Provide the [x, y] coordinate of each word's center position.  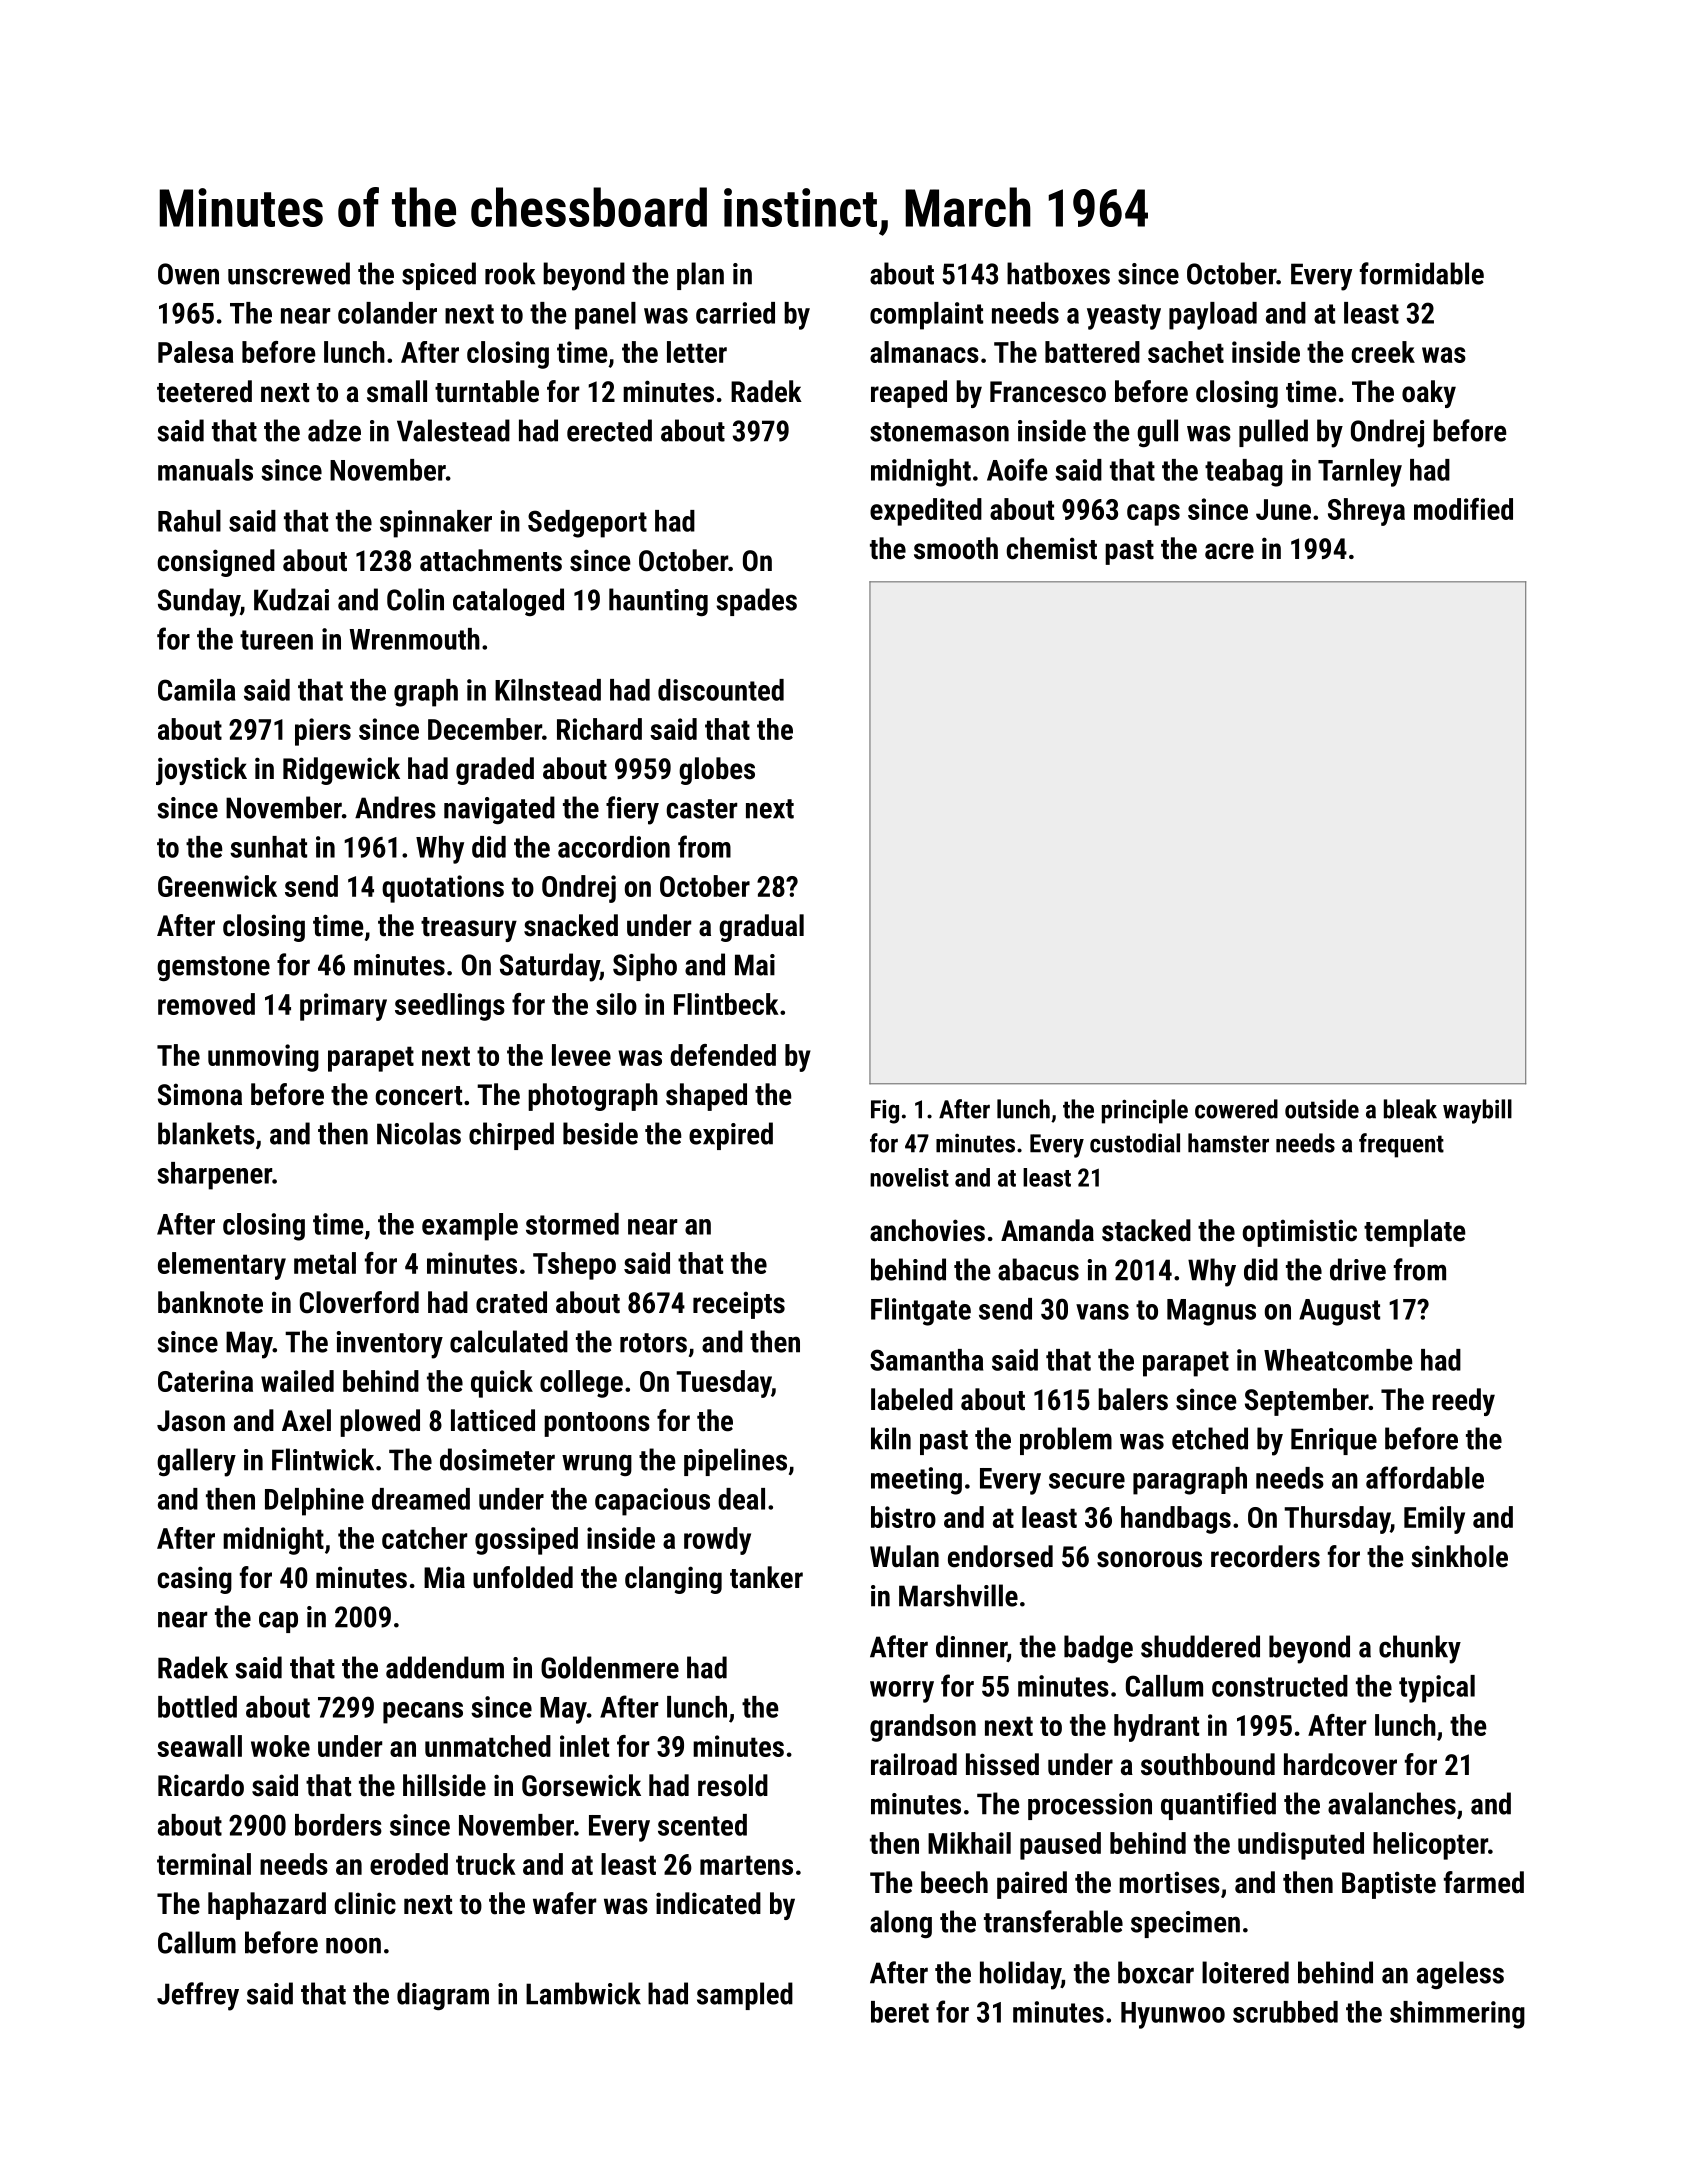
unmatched [488, 1746]
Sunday [199, 602]
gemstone [213, 968]
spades [756, 602]
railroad [914, 1764]
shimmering [1457, 2015]
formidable [1422, 273]
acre [1229, 551]
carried [735, 313]
